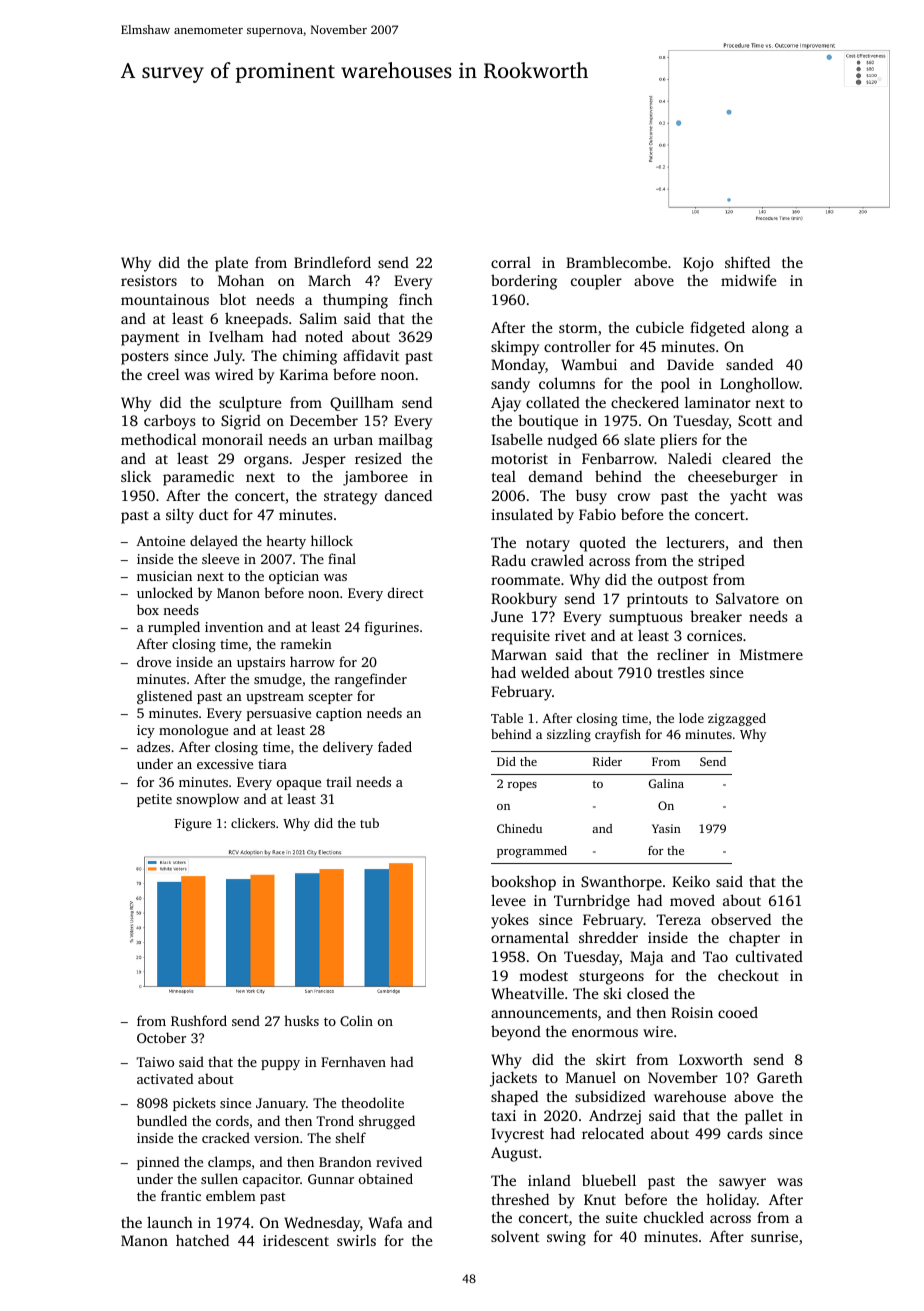  I want to click on zigzagged, so click(737, 719).
